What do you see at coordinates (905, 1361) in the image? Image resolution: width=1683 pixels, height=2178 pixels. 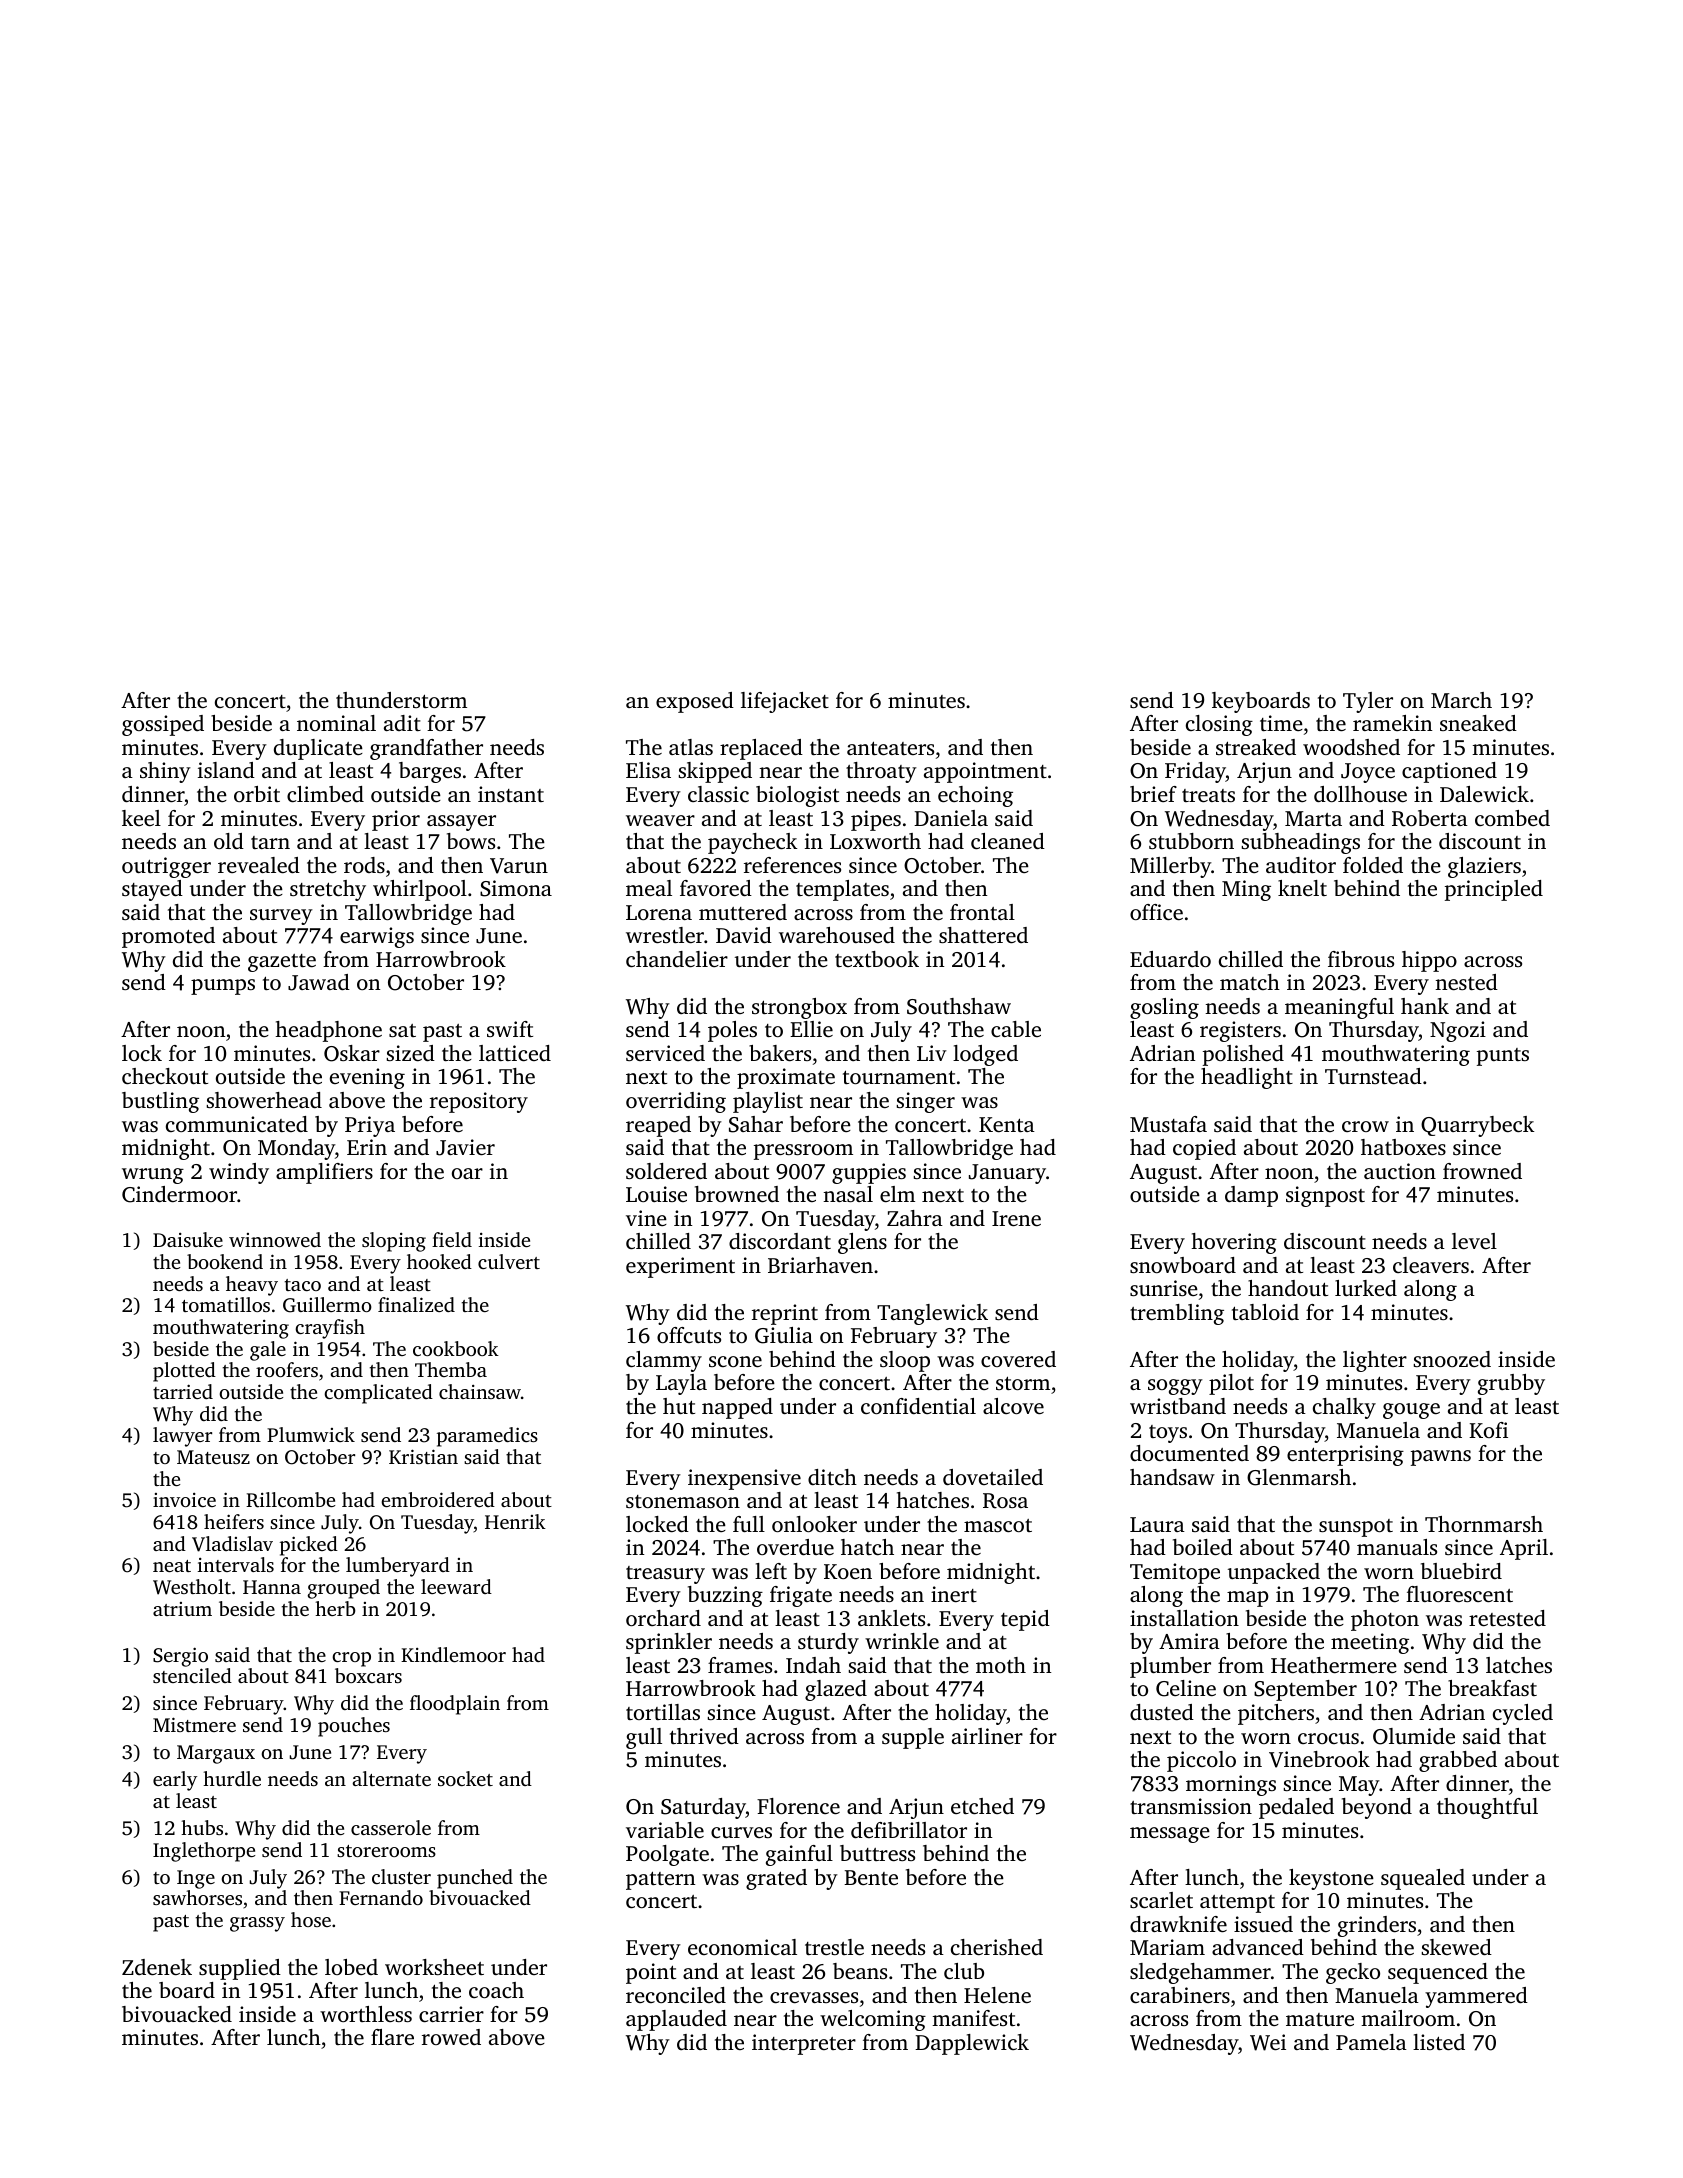 I see `sloop` at bounding box center [905, 1361].
